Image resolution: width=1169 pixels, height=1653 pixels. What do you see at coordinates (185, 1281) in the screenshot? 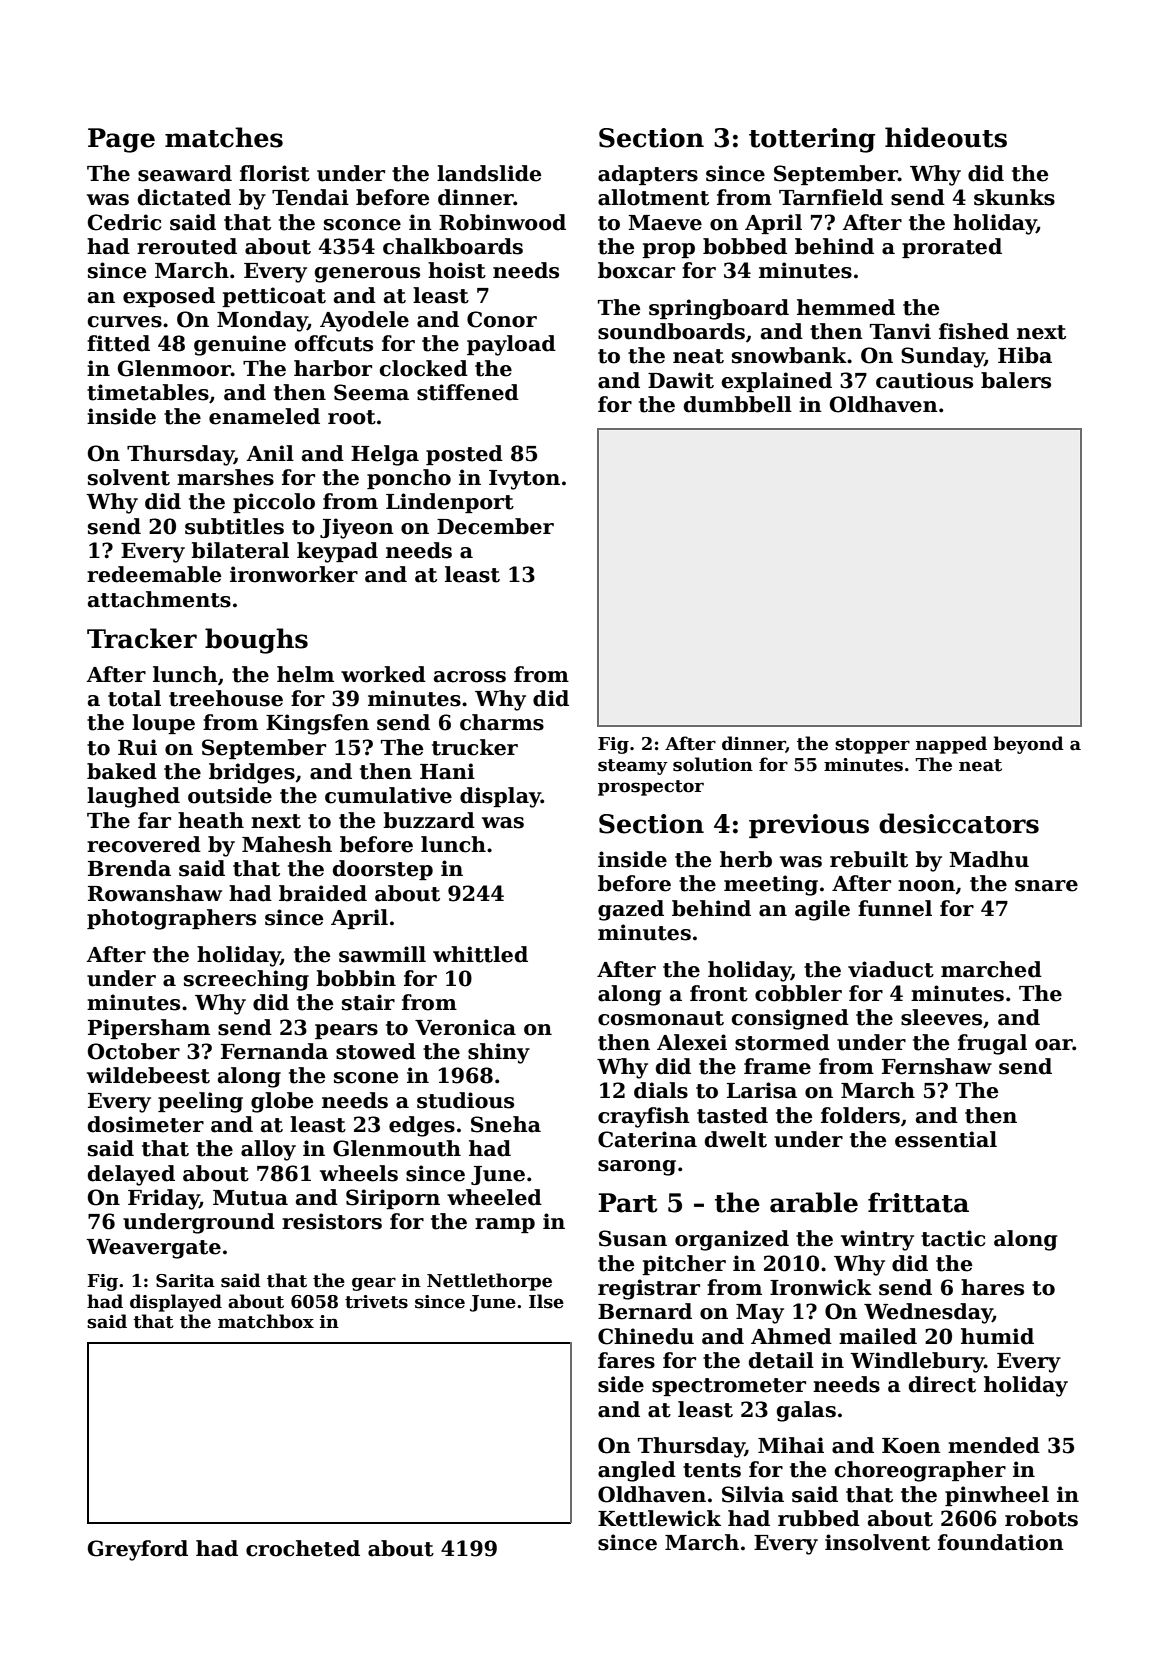
I see `Sarita` at bounding box center [185, 1281].
